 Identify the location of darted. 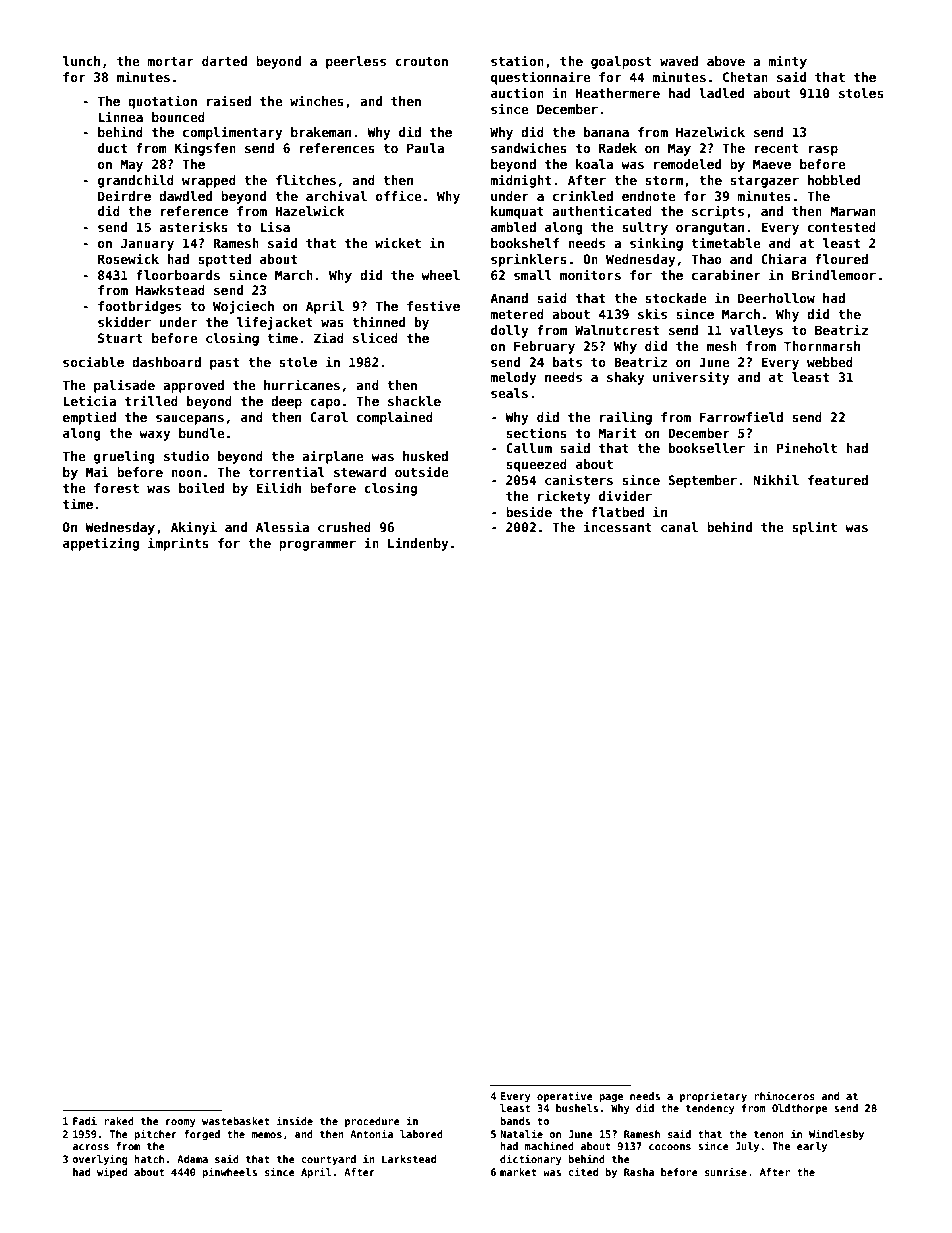
(224, 61).
